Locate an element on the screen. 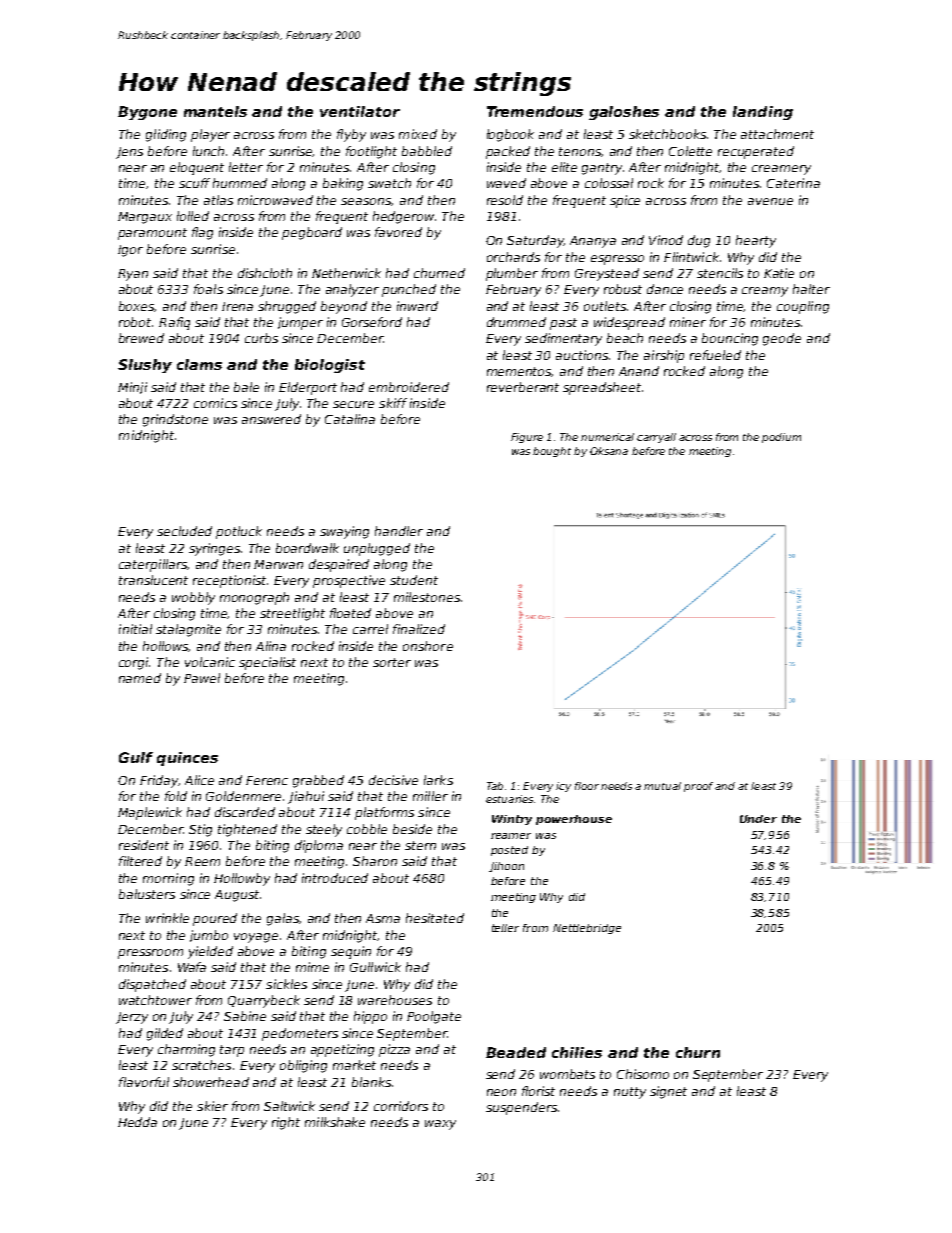  Caterina is located at coordinates (793, 183).
